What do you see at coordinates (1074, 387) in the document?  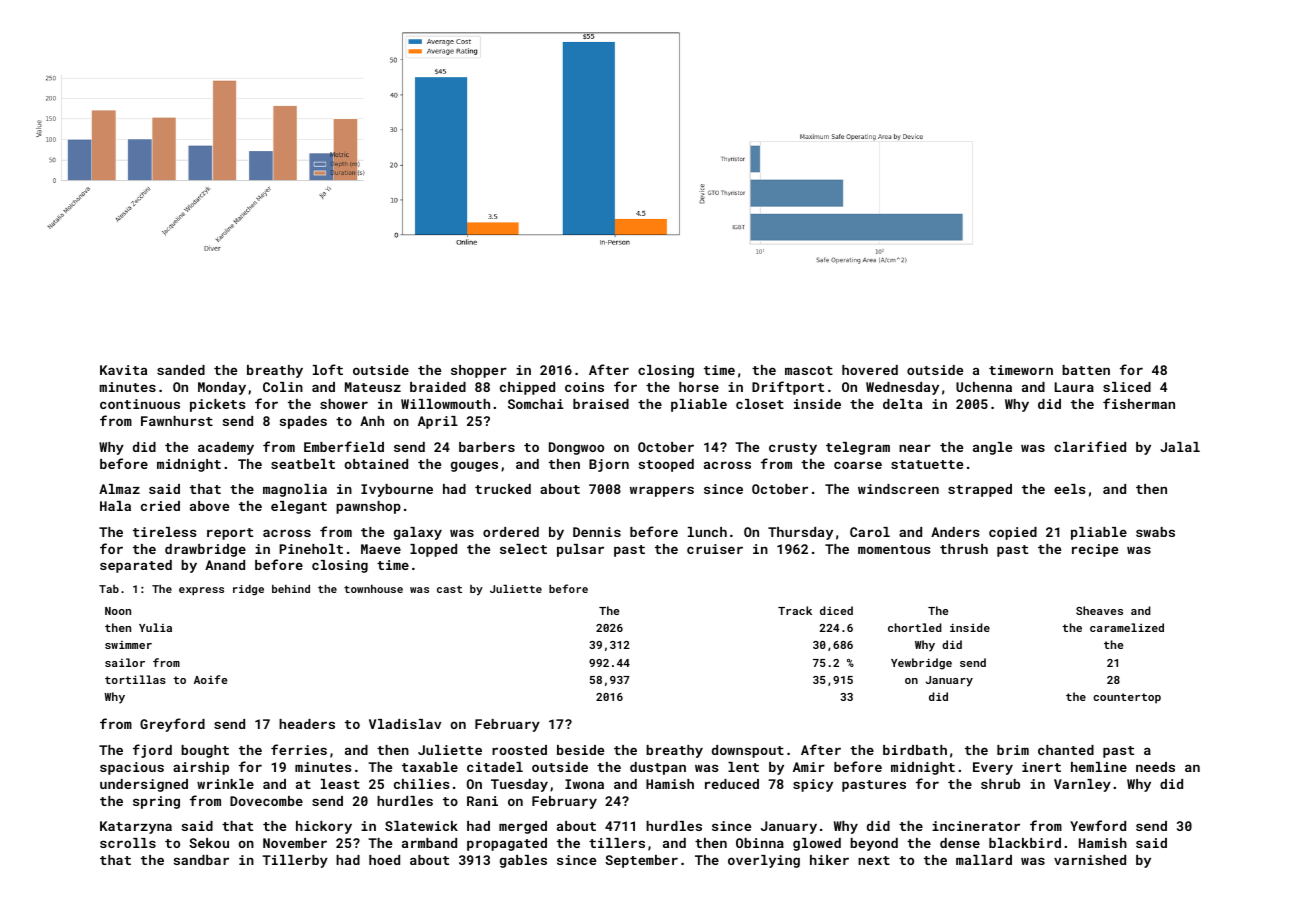 I see `Laura` at bounding box center [1074, 387].
